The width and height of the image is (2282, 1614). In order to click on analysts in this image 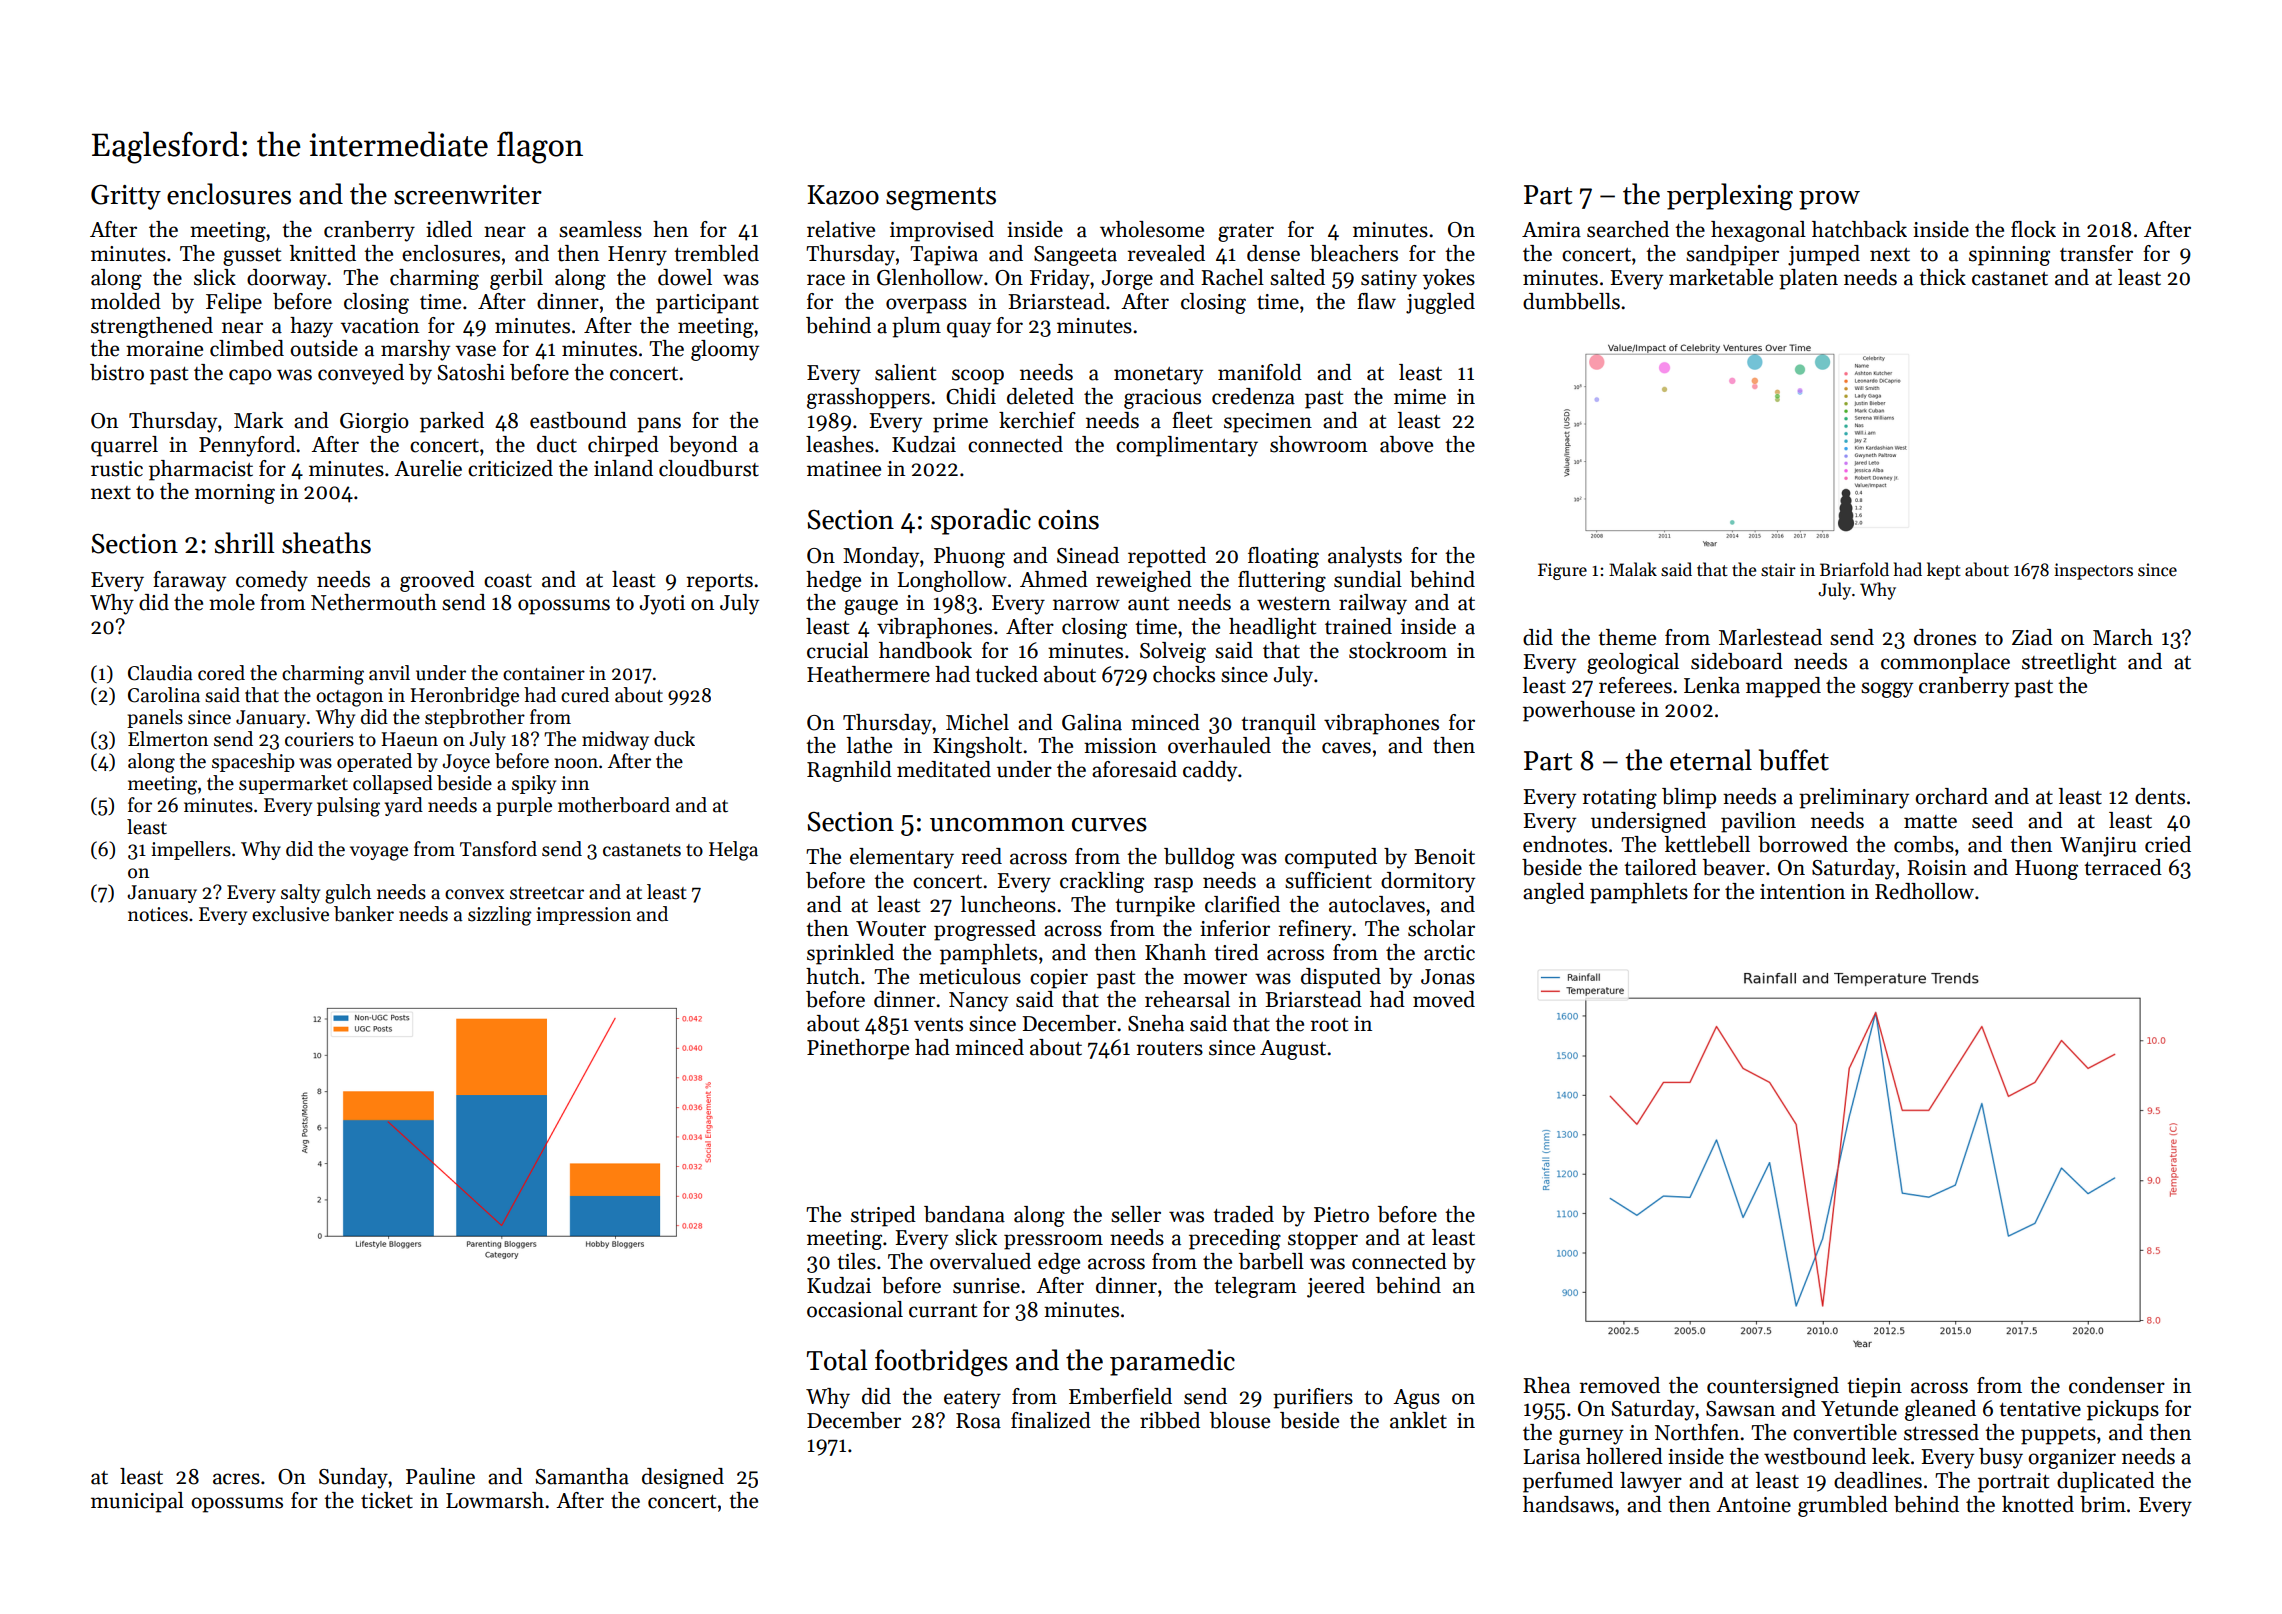, I will do `click(1365, 557)`.
